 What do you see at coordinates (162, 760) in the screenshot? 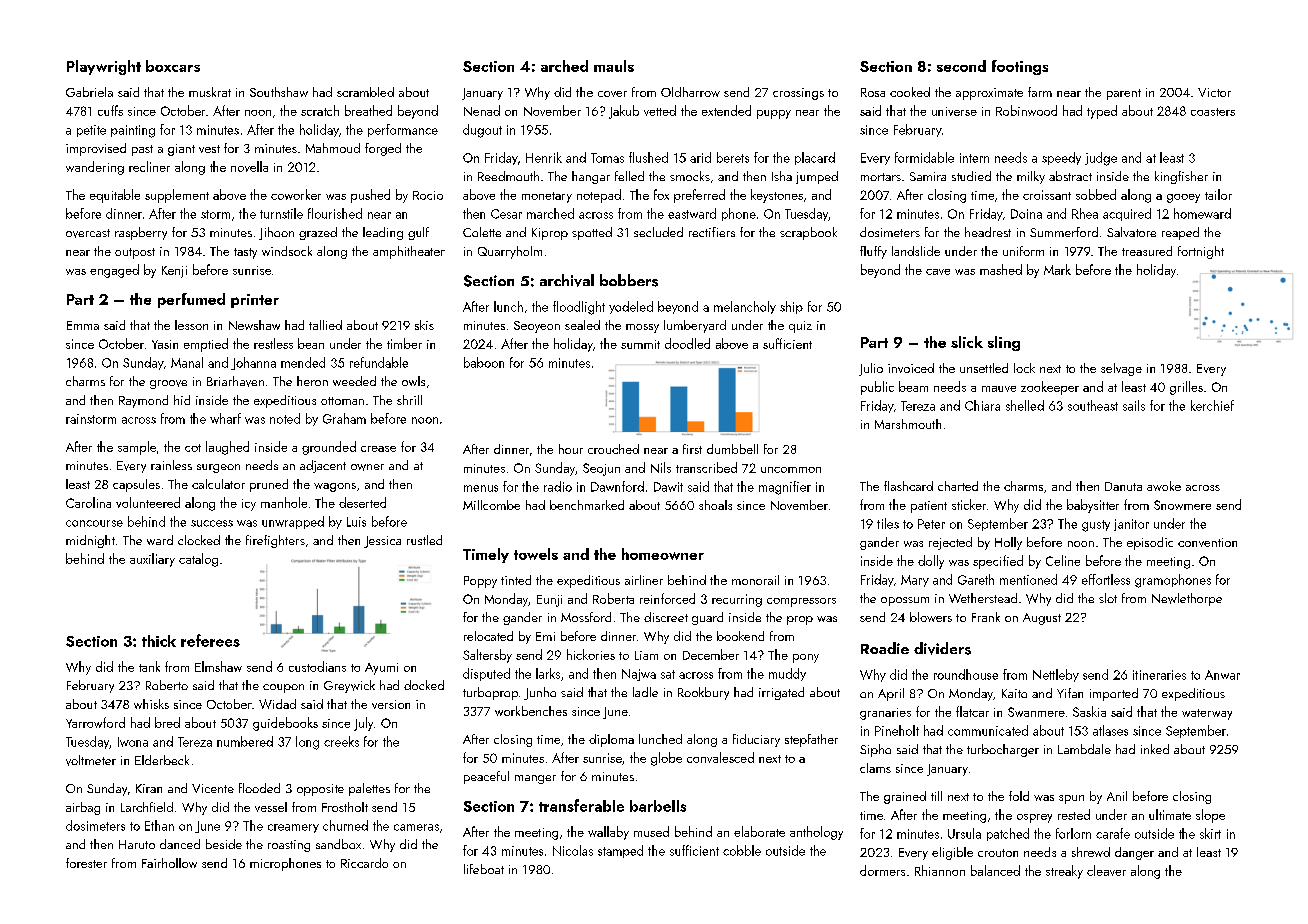
I see `Elderbeck` at bounding box center [162, 760].
